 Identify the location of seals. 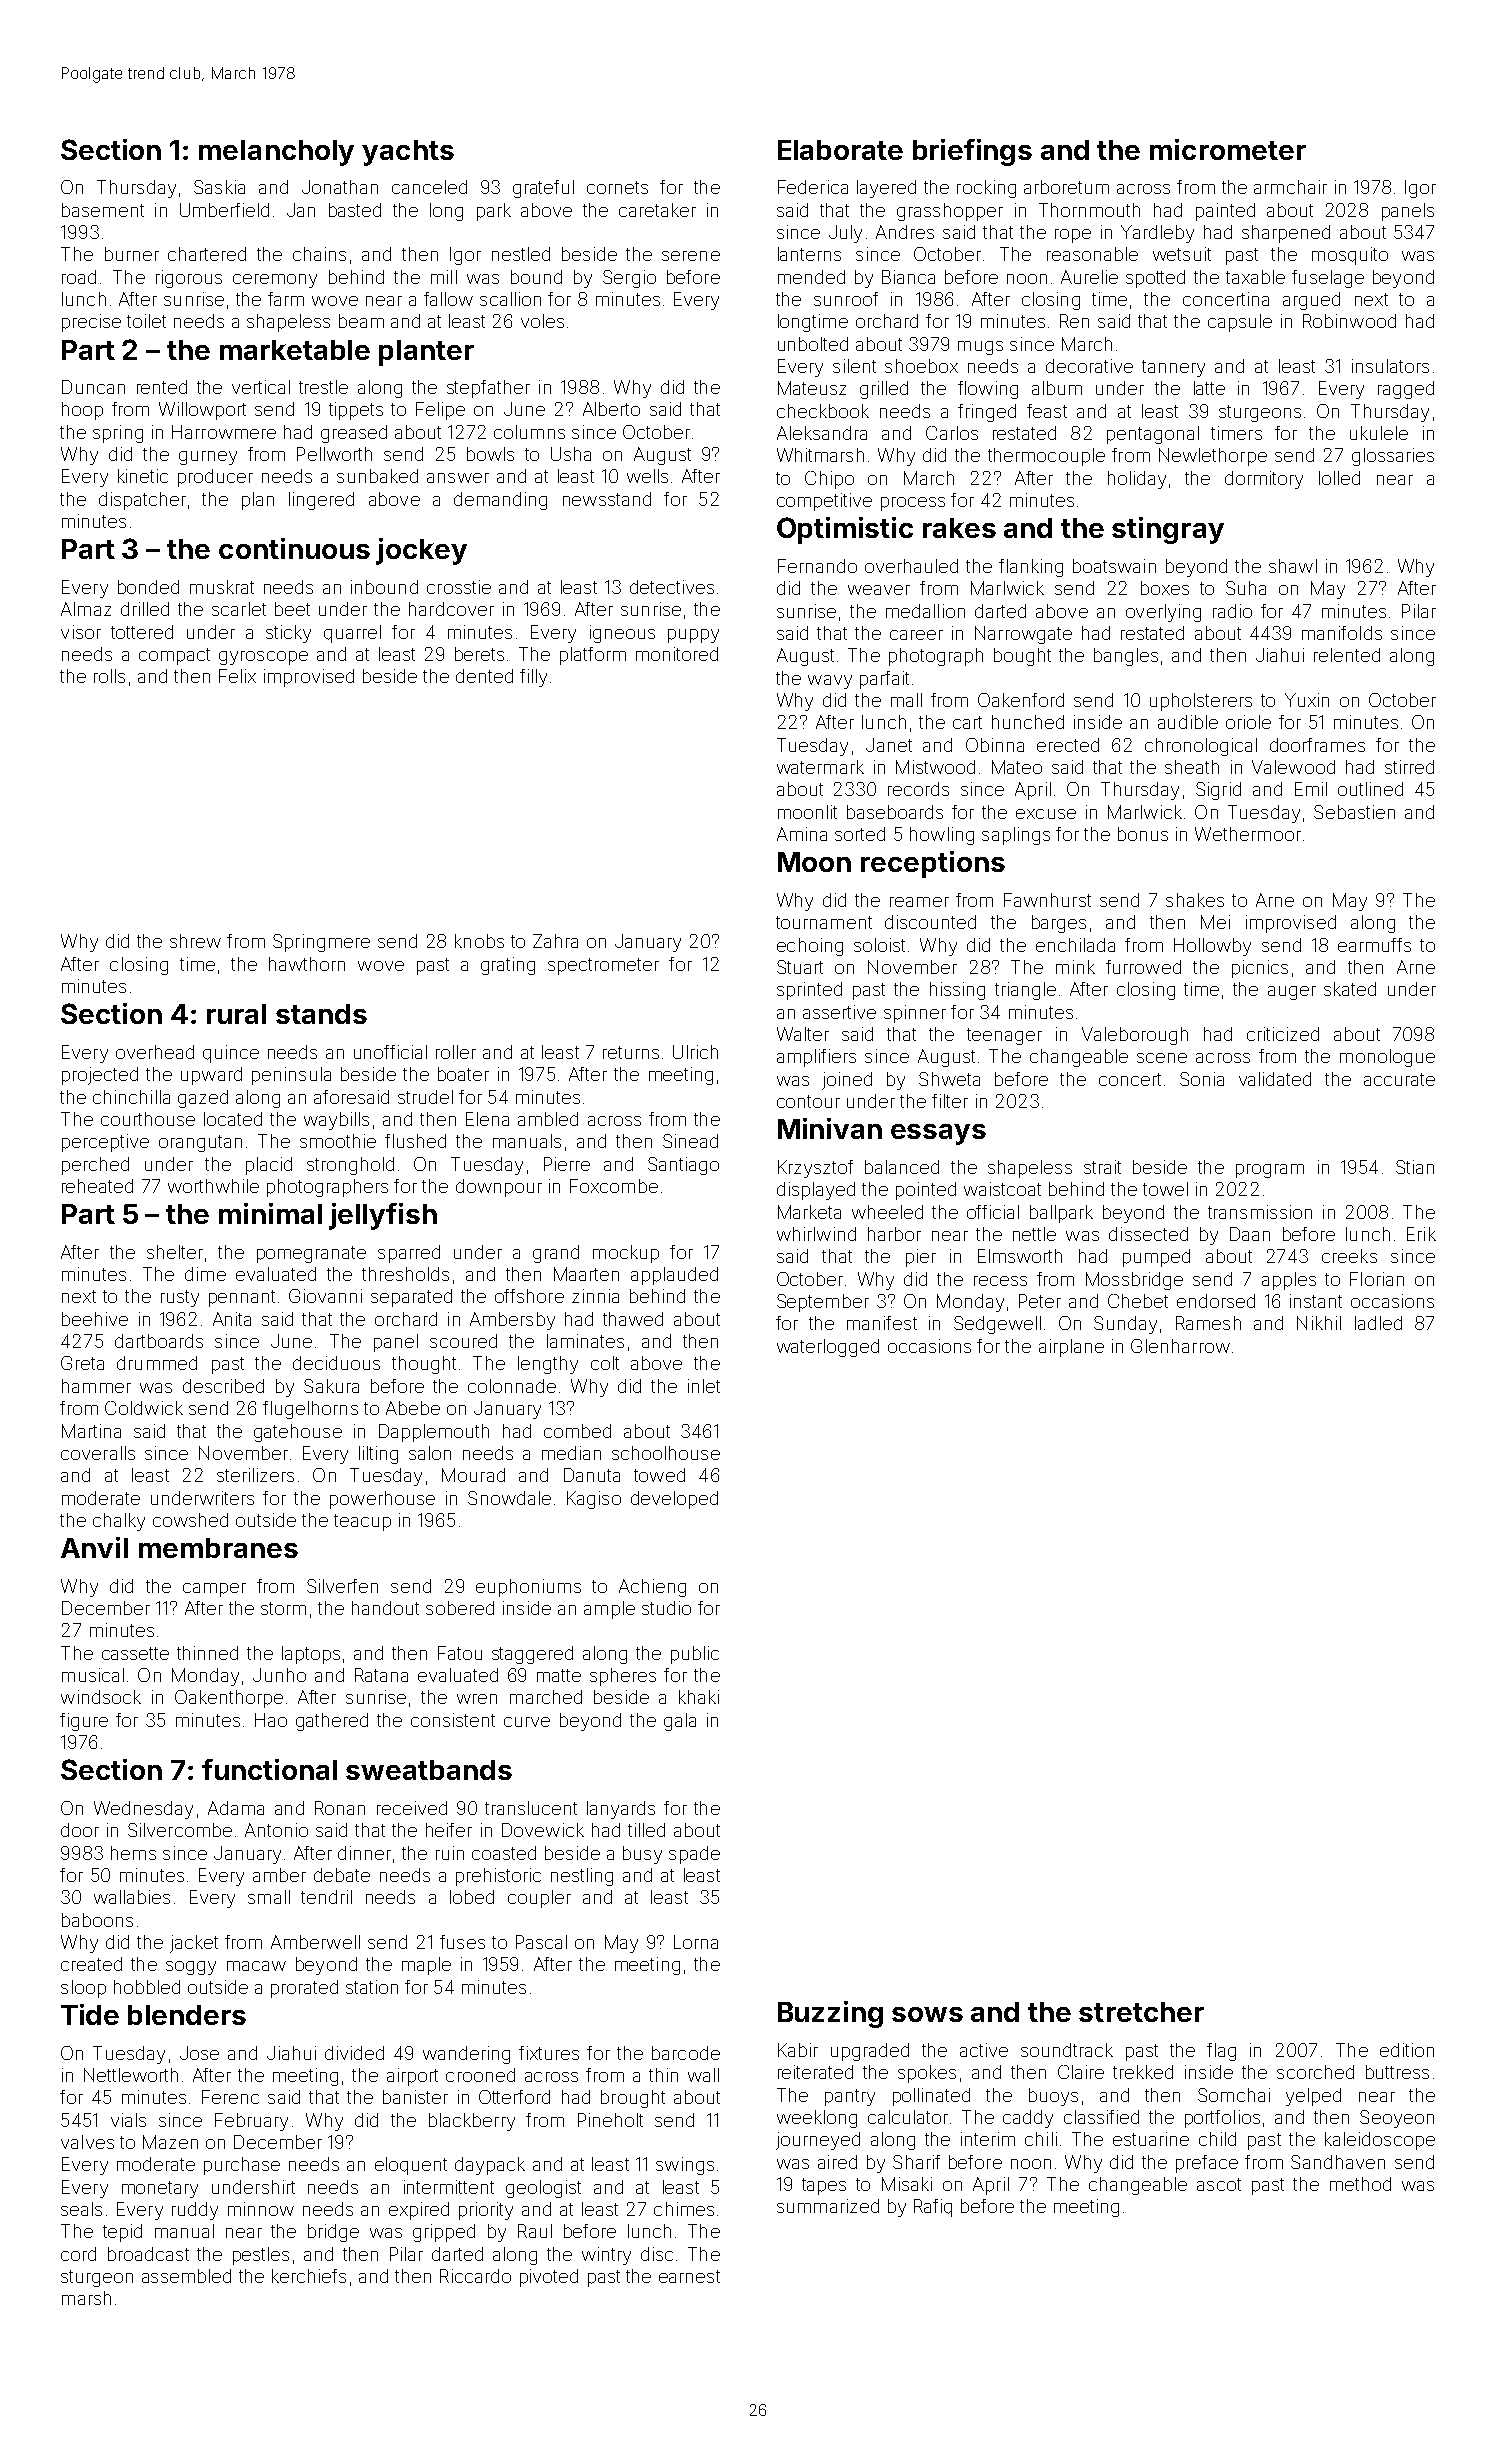
(81, 2209).
